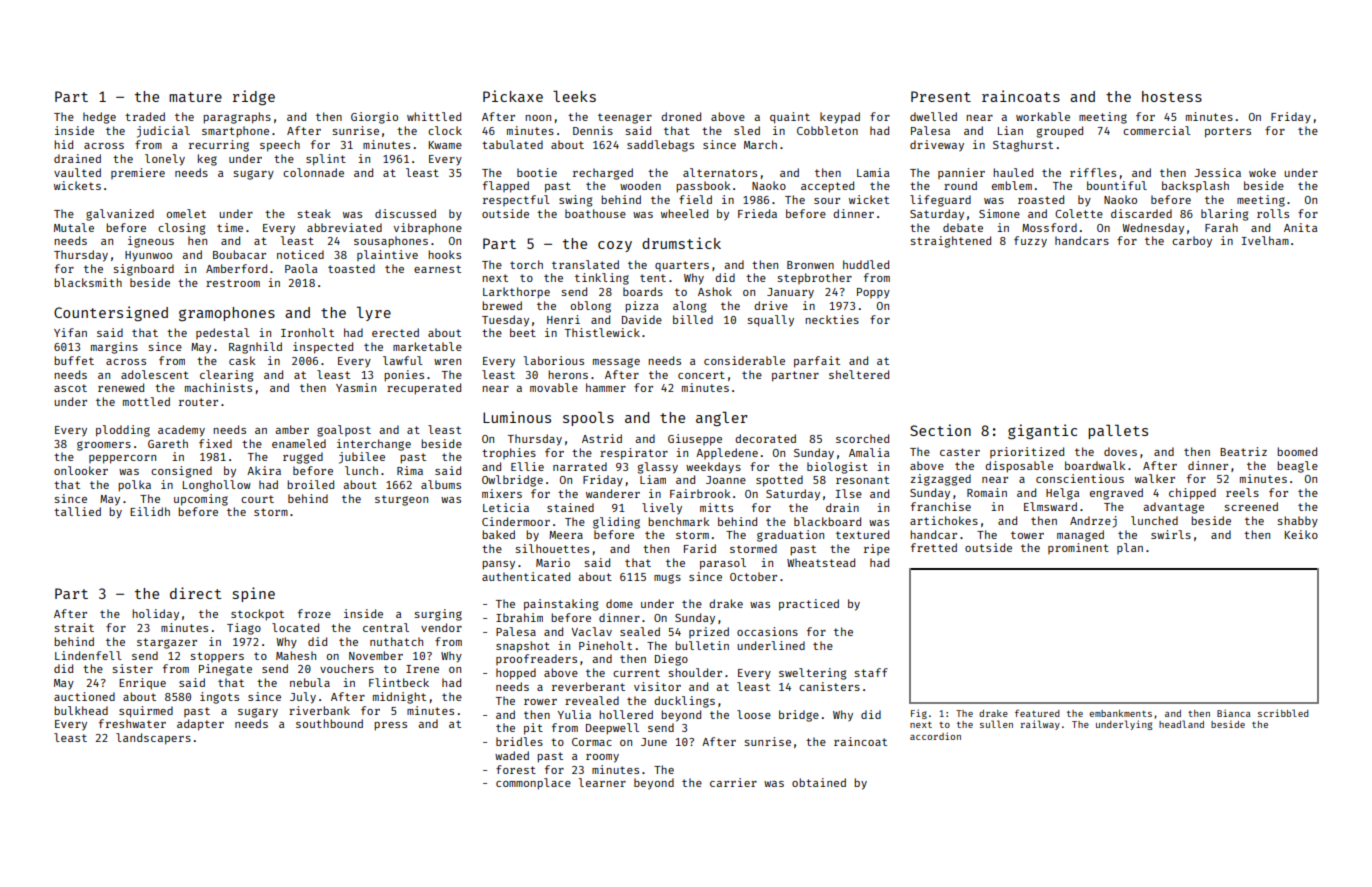  Describe the element at coordinates (873, 293) in the image. I see `Poppy` at that location.
